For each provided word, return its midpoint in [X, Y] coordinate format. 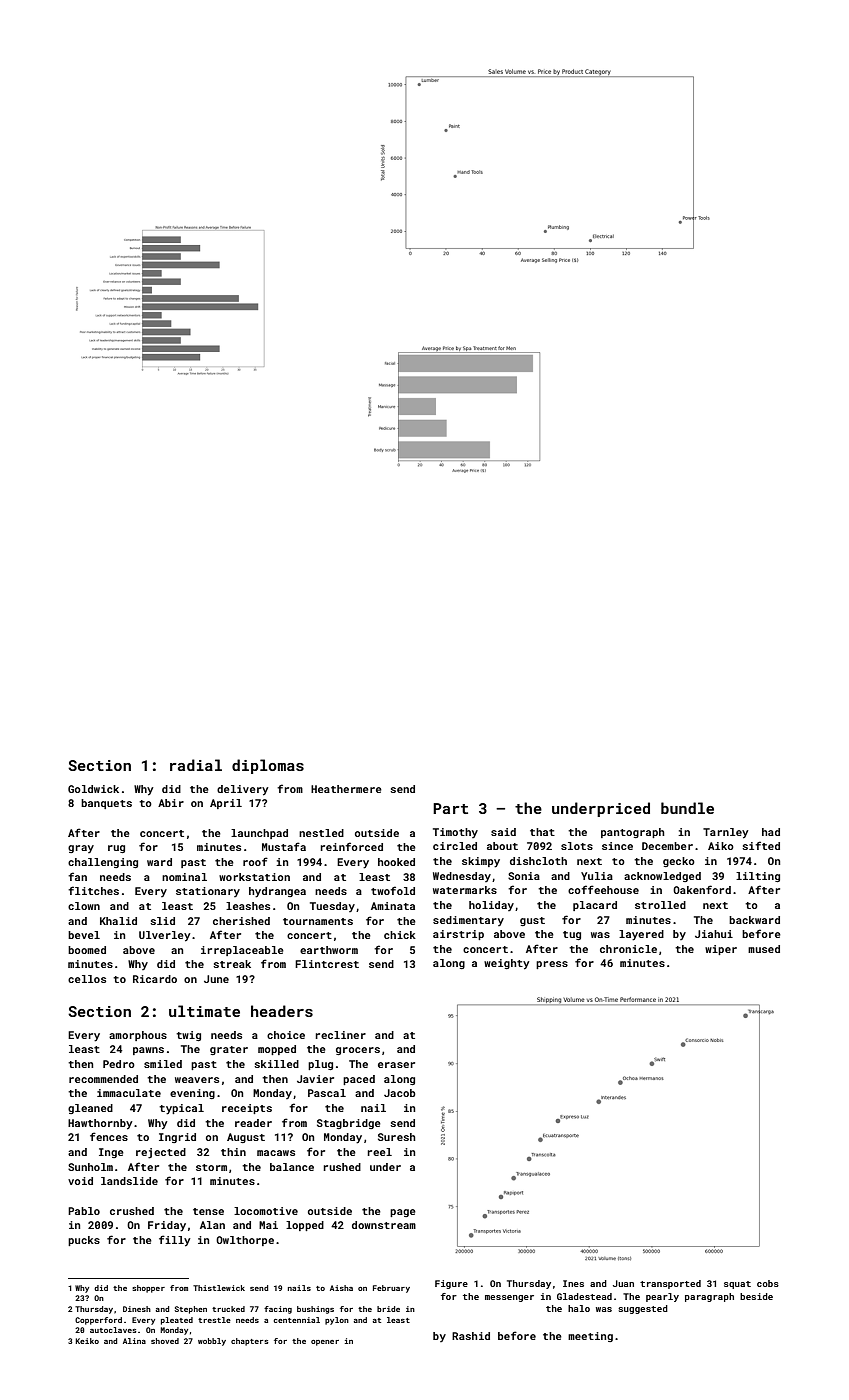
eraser [396, 1065]
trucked [228, 1309]
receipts [247, 1109]
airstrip [458, 935]
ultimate [204, 1011]
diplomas [268, 766]
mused [764, 949]
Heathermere [346, 789]
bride [388, 1309]
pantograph [632, 833]
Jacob [400, 1093]
